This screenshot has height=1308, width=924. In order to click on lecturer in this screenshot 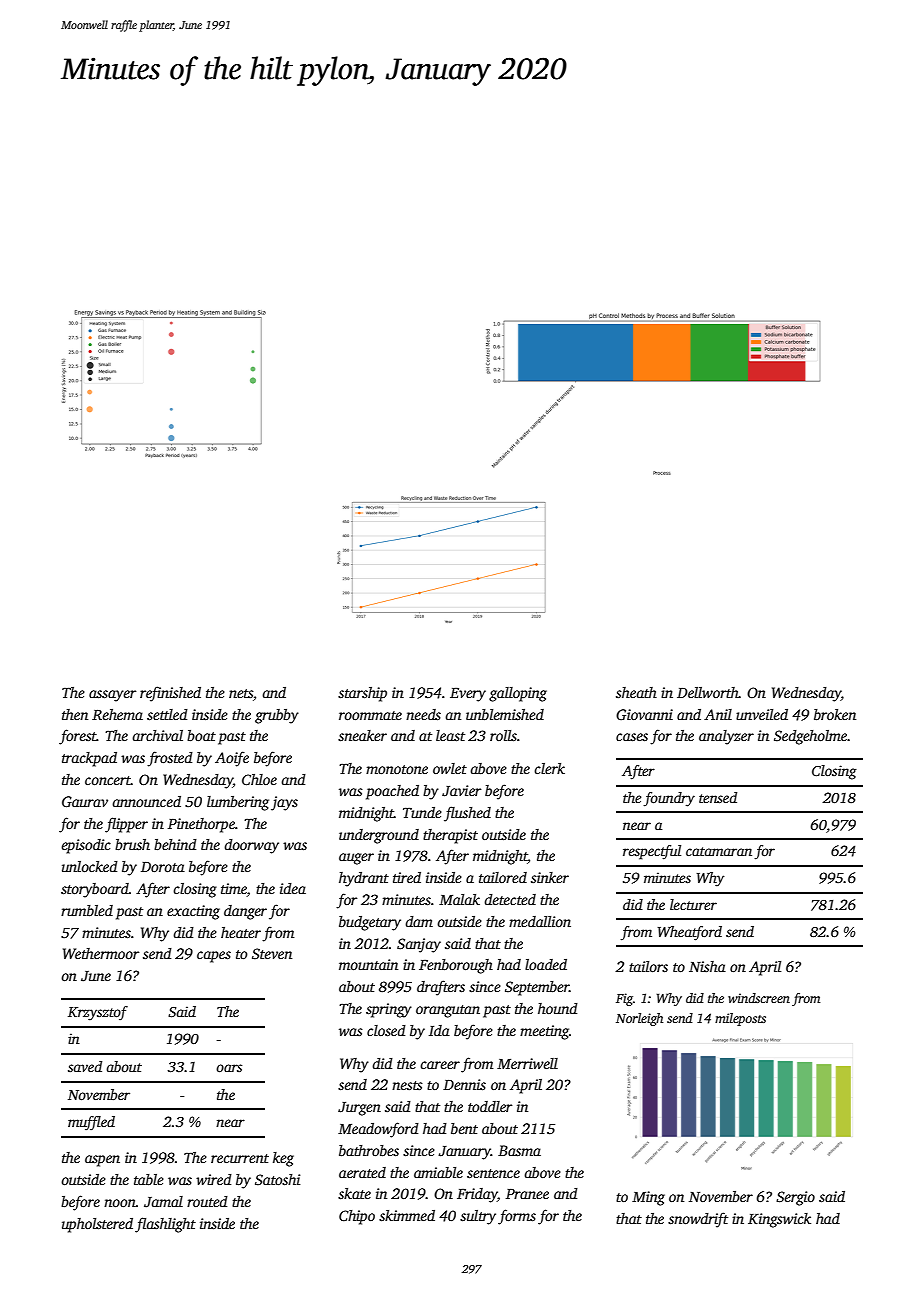, I will do `click(693, 904)`.
